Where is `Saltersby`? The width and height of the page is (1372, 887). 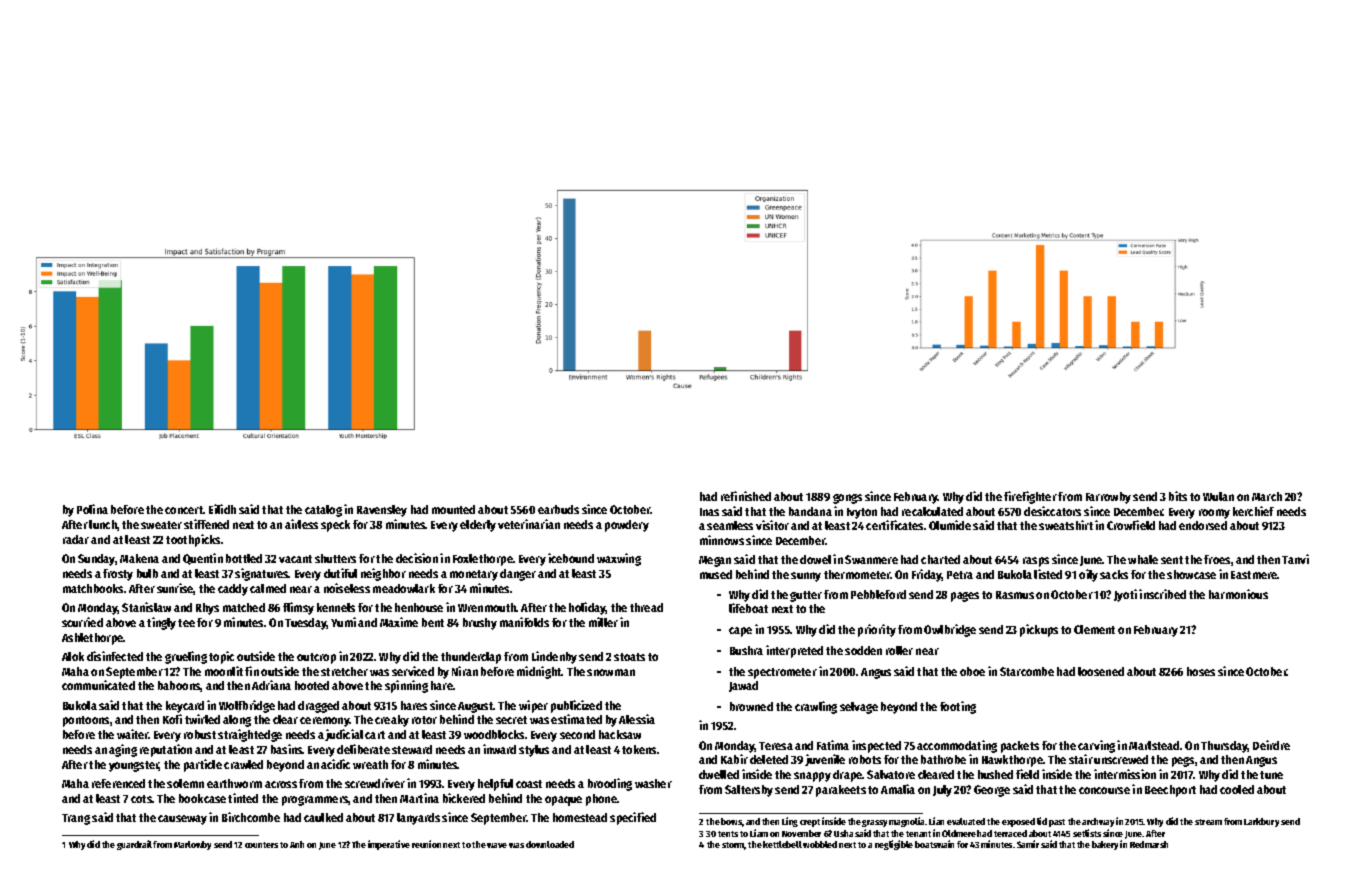 Saltersby is located at coordinates (749, 791).
